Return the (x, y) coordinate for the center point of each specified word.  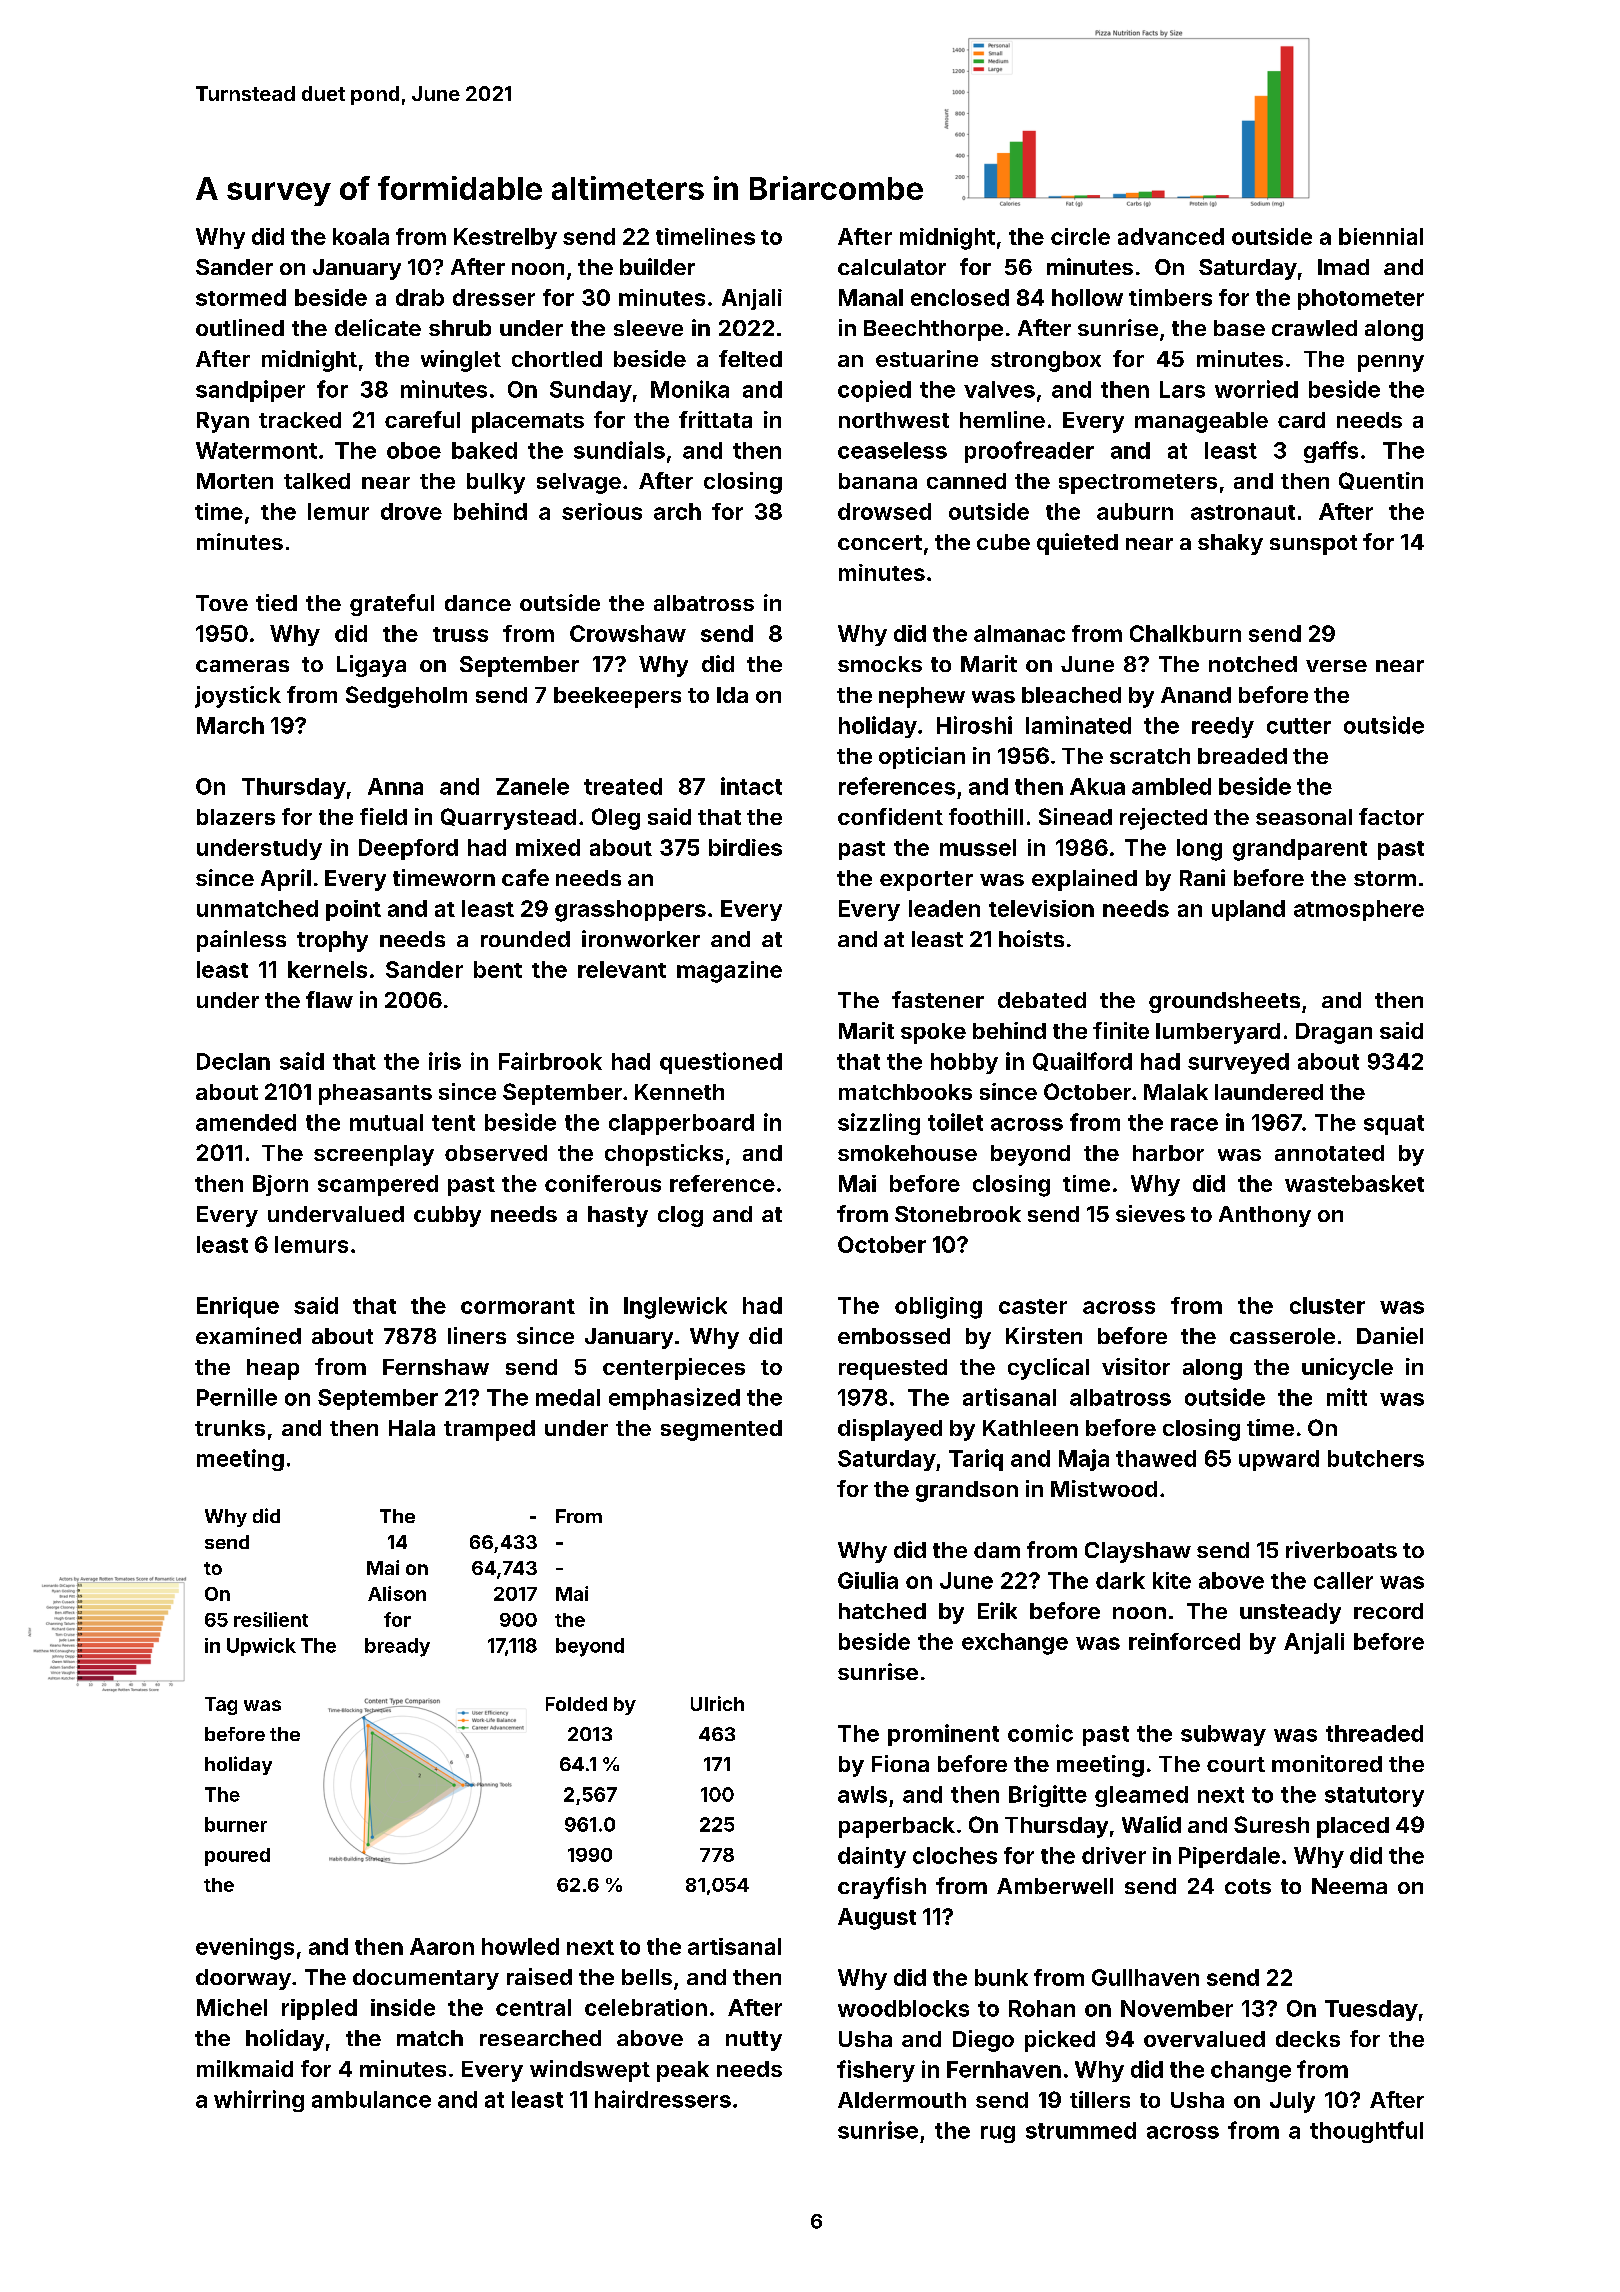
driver (1114, 1855)
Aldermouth (902, 2100)
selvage (579, 483)
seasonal (1304, 817)
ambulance (371, 2099)
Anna (395, 786)
